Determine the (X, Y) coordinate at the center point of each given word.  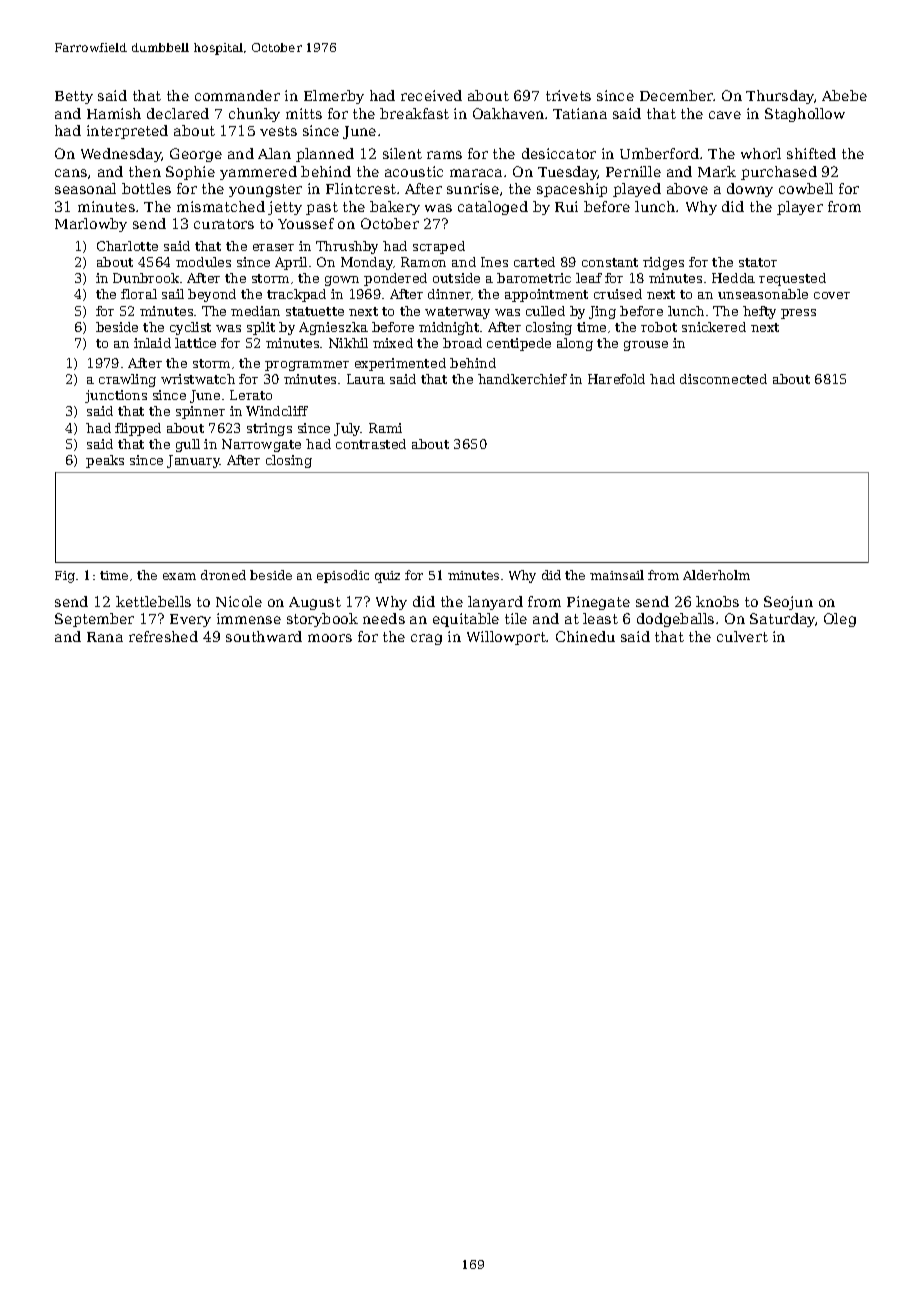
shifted (811, 153)
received (431, 95)
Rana (105, 637)
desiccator (559, 153)
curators (224, 224)
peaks (105, 461)
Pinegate (598, 603)
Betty (74, 97)
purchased (779, 173)
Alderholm (716, 575)
